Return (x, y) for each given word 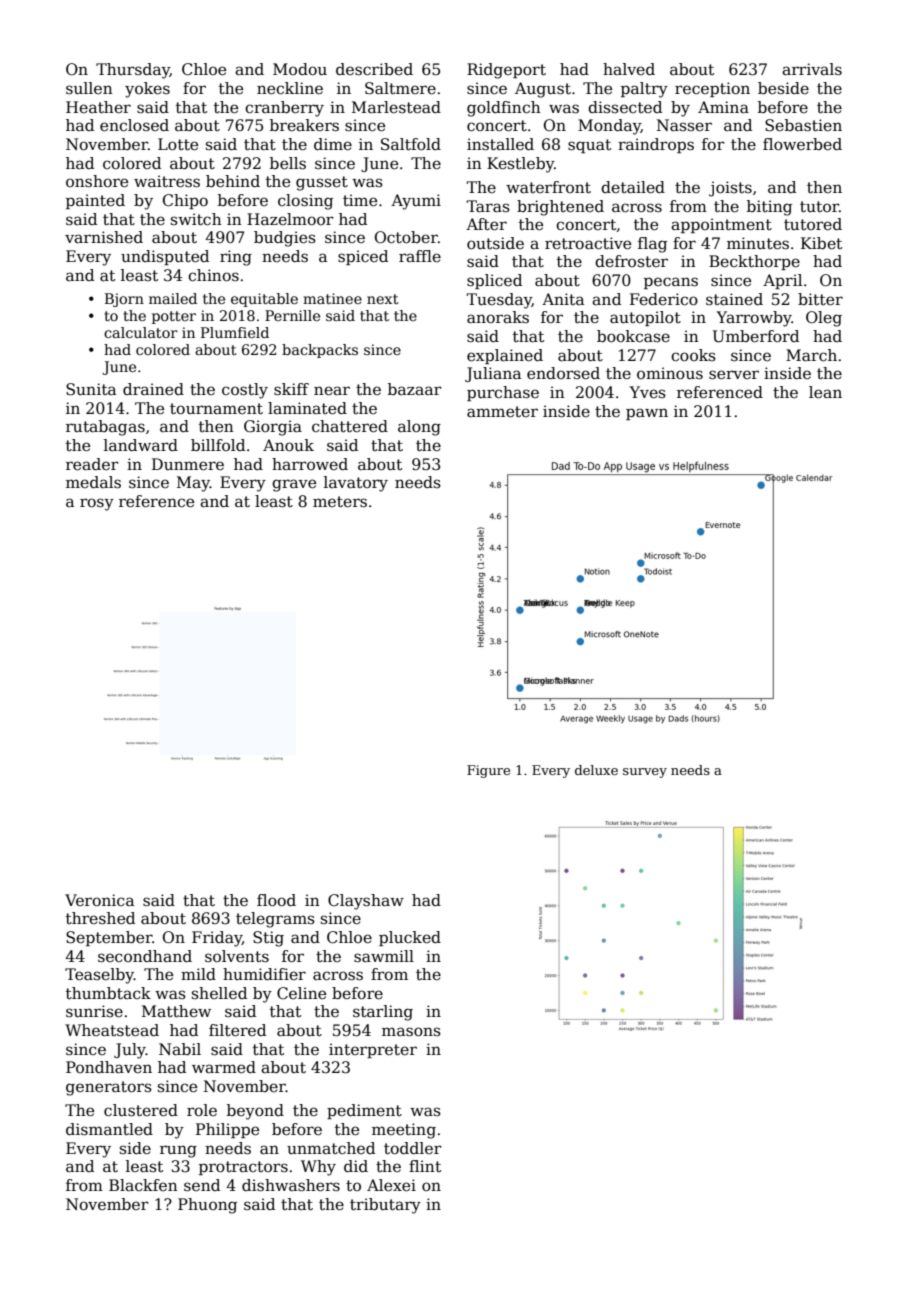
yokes (147, 90)
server (734, 375)
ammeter (502, 412)
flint (425, 1166)
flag (652, 245)
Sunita (91, 389)
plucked (410, 938)
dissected (625, 107)
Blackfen (143, 1185)
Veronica (99, 900)
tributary (385, 1206)
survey (645, 773)
